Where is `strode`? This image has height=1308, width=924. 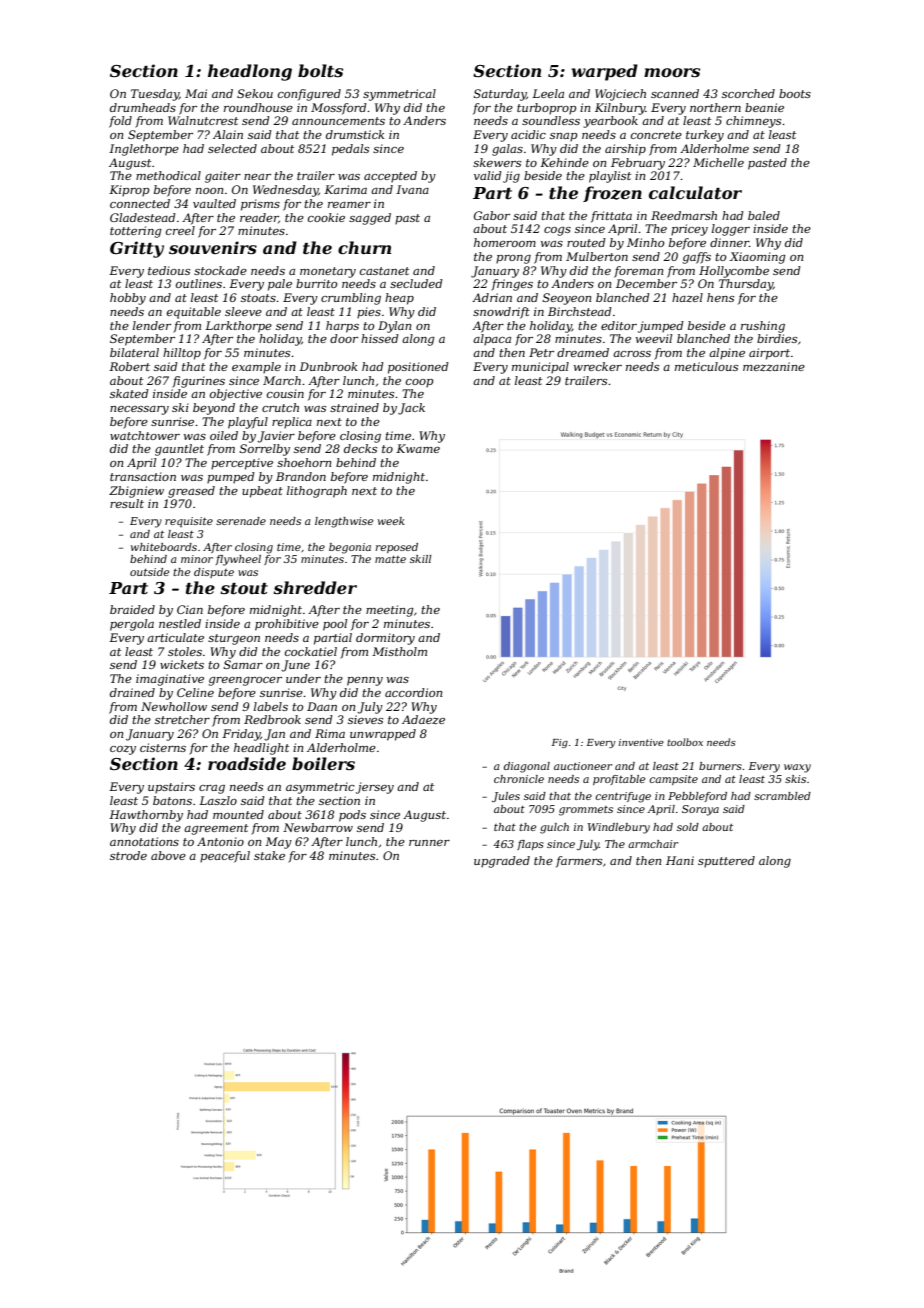 strode is located at coordinates (128, 855).
